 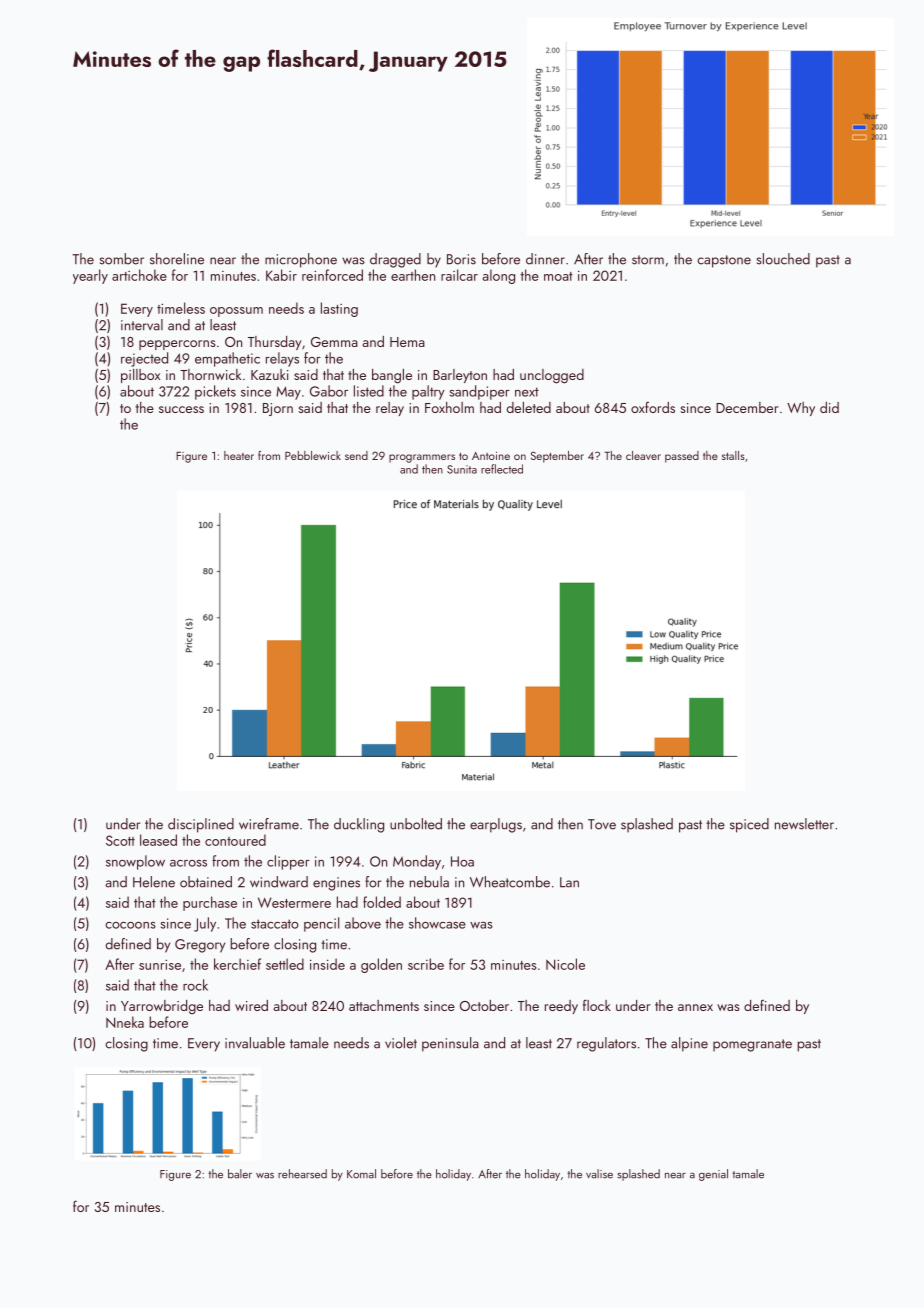 I want to click on annex, so click(x=695, y=1007).
